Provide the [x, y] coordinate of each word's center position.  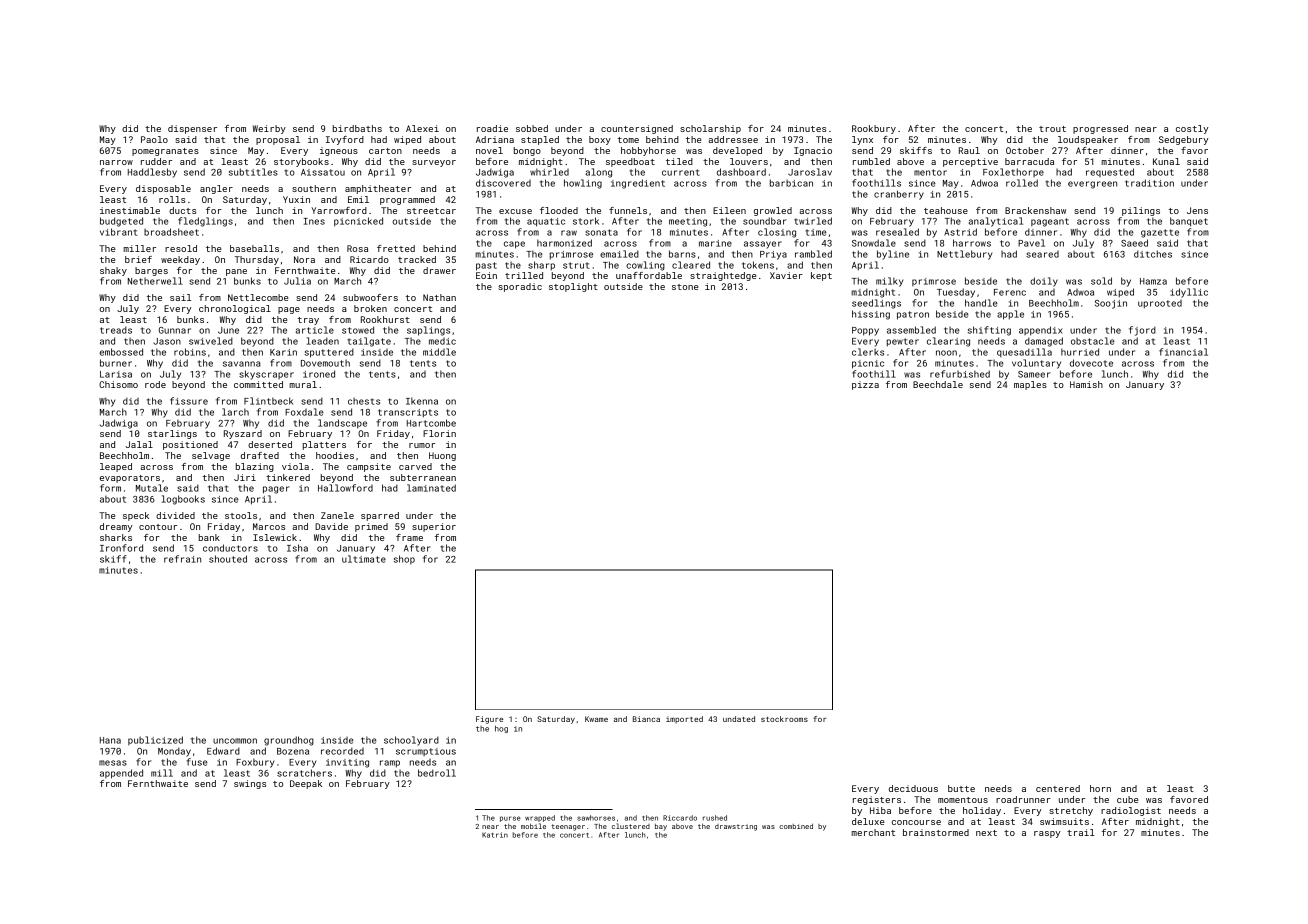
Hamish [1086, 384]
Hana [110, 740]
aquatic [546, 222]
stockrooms [784, 719]
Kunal [1166, 161]
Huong [442, 456]
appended [121, 774]
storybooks [301, 162]
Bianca [646, 719]
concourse [916, 822]
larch [235, 412]
